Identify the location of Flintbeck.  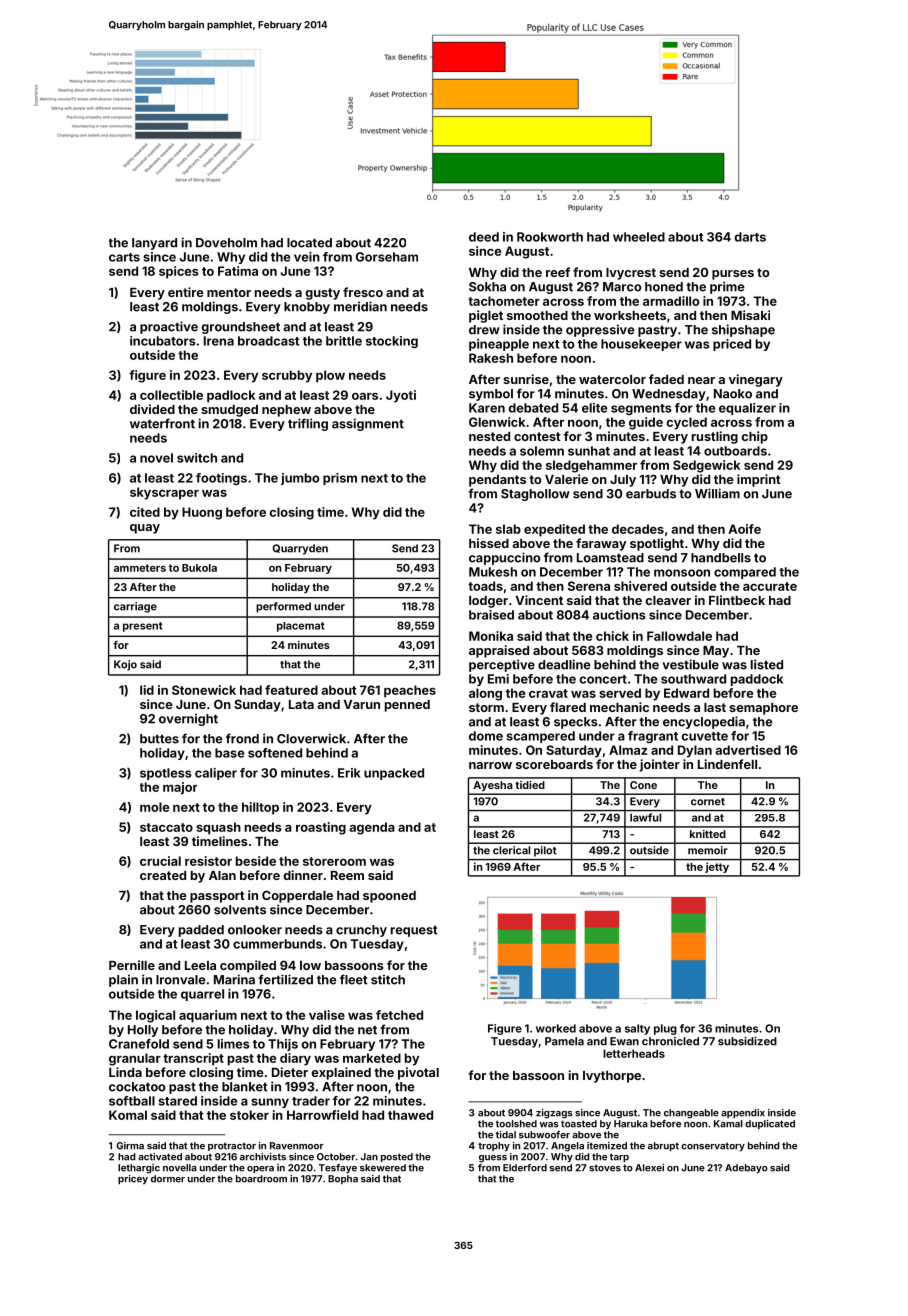
(737, 600).
